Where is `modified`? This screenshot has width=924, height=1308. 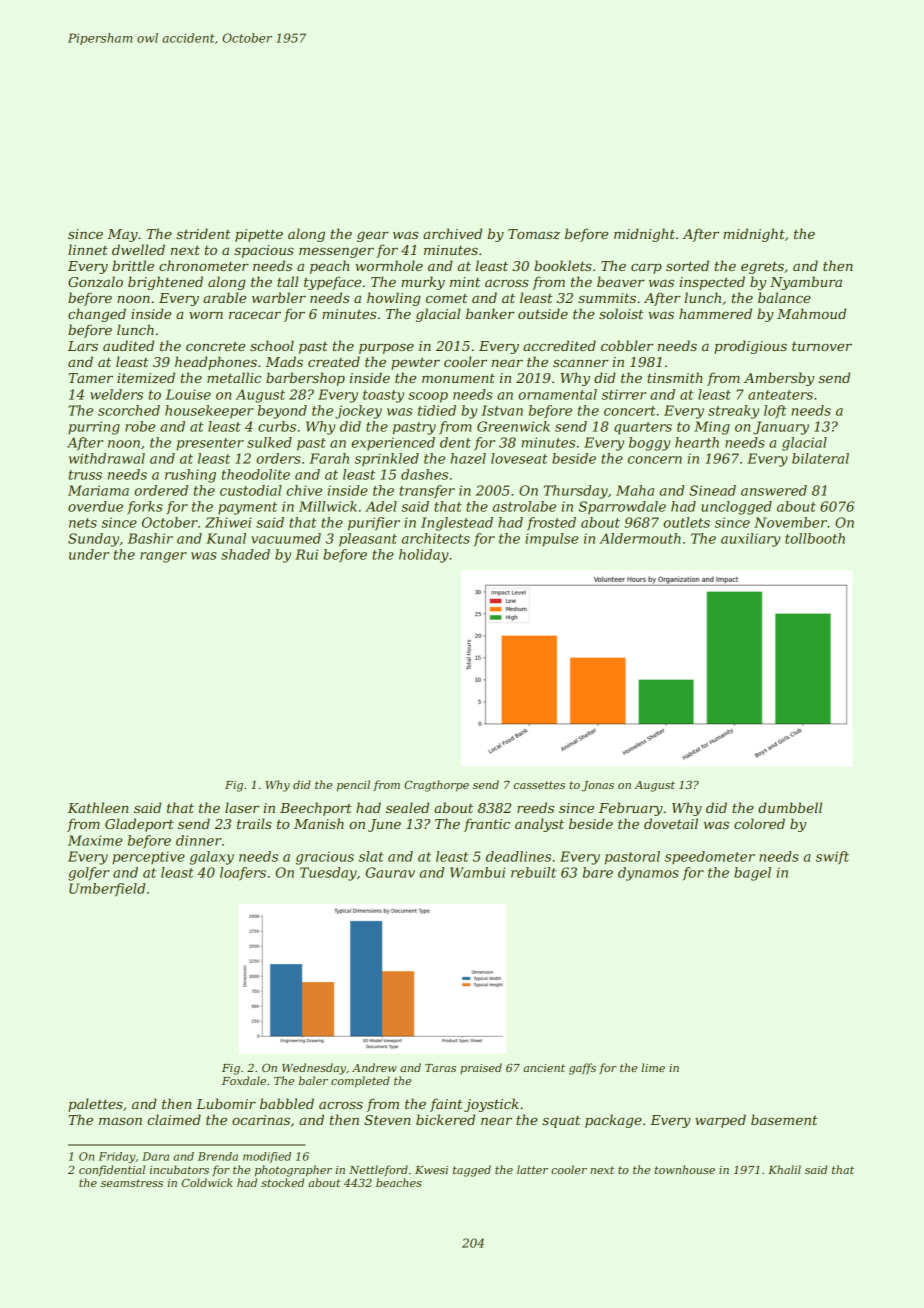
modified is located at coordinates (267, 1157).
